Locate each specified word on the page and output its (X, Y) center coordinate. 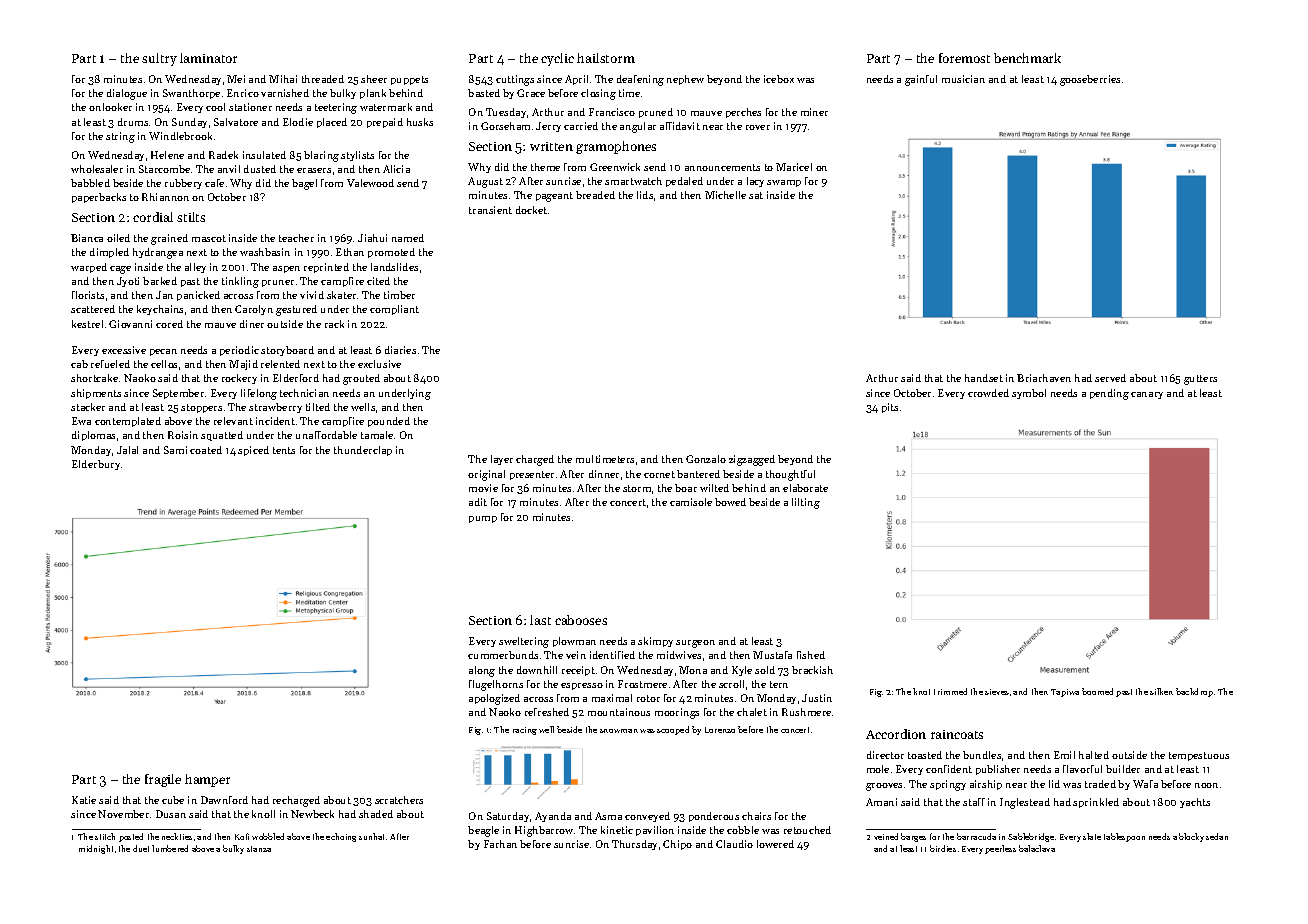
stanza (259, 849)
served (1110, 378)
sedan (1217, 836)
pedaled (684, 182)
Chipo (677, 845)
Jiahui (372, 238)
